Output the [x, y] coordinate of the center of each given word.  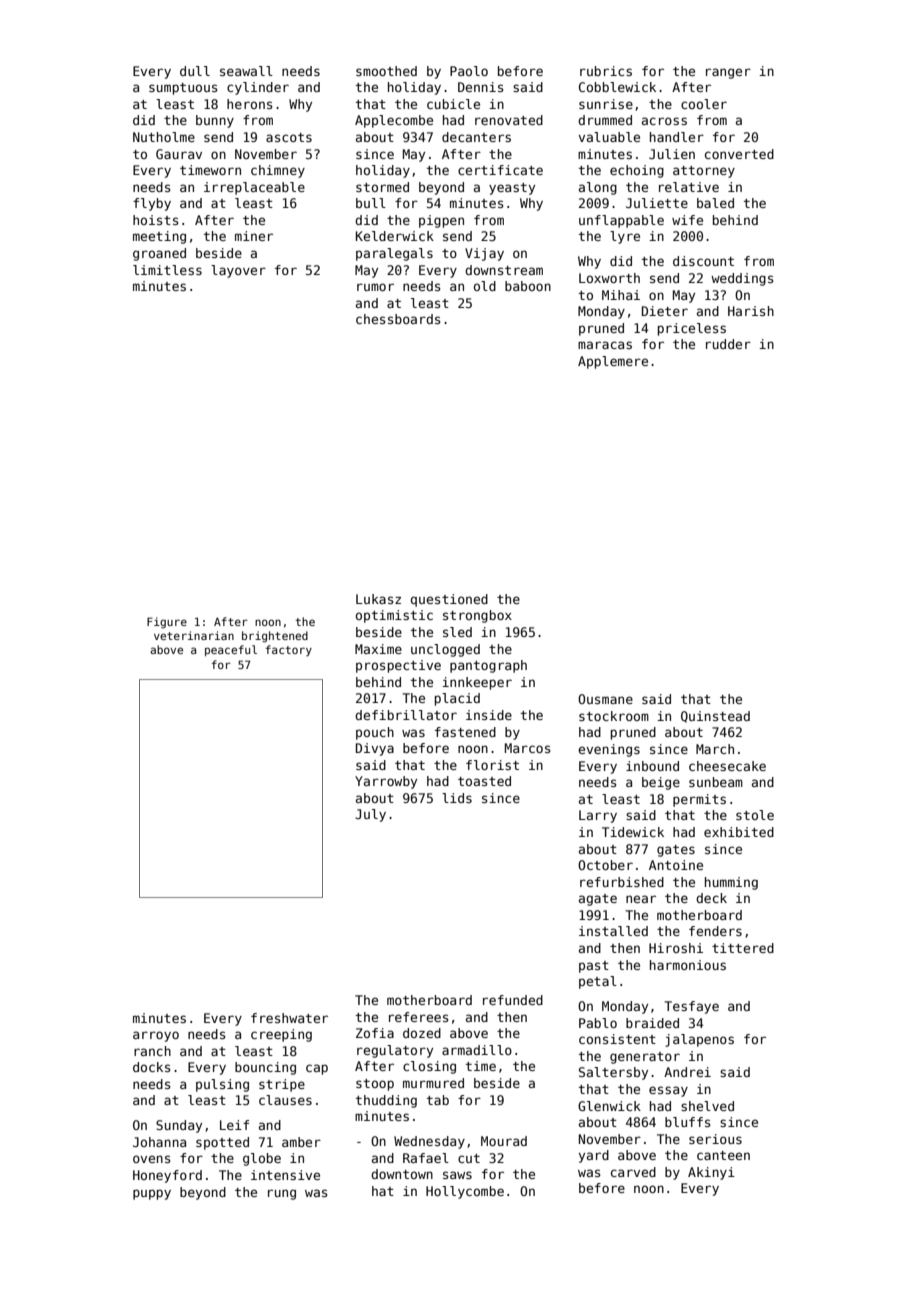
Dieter [665, 311]
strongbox [477, 616]
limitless [167, 270]
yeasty [512, 189]
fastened [465, 732]
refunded [513, 1000]
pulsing [222, 1085]
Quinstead [715, 717]
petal [598, 982]
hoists [156, 220]
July [370, 815]
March [715, 749]
